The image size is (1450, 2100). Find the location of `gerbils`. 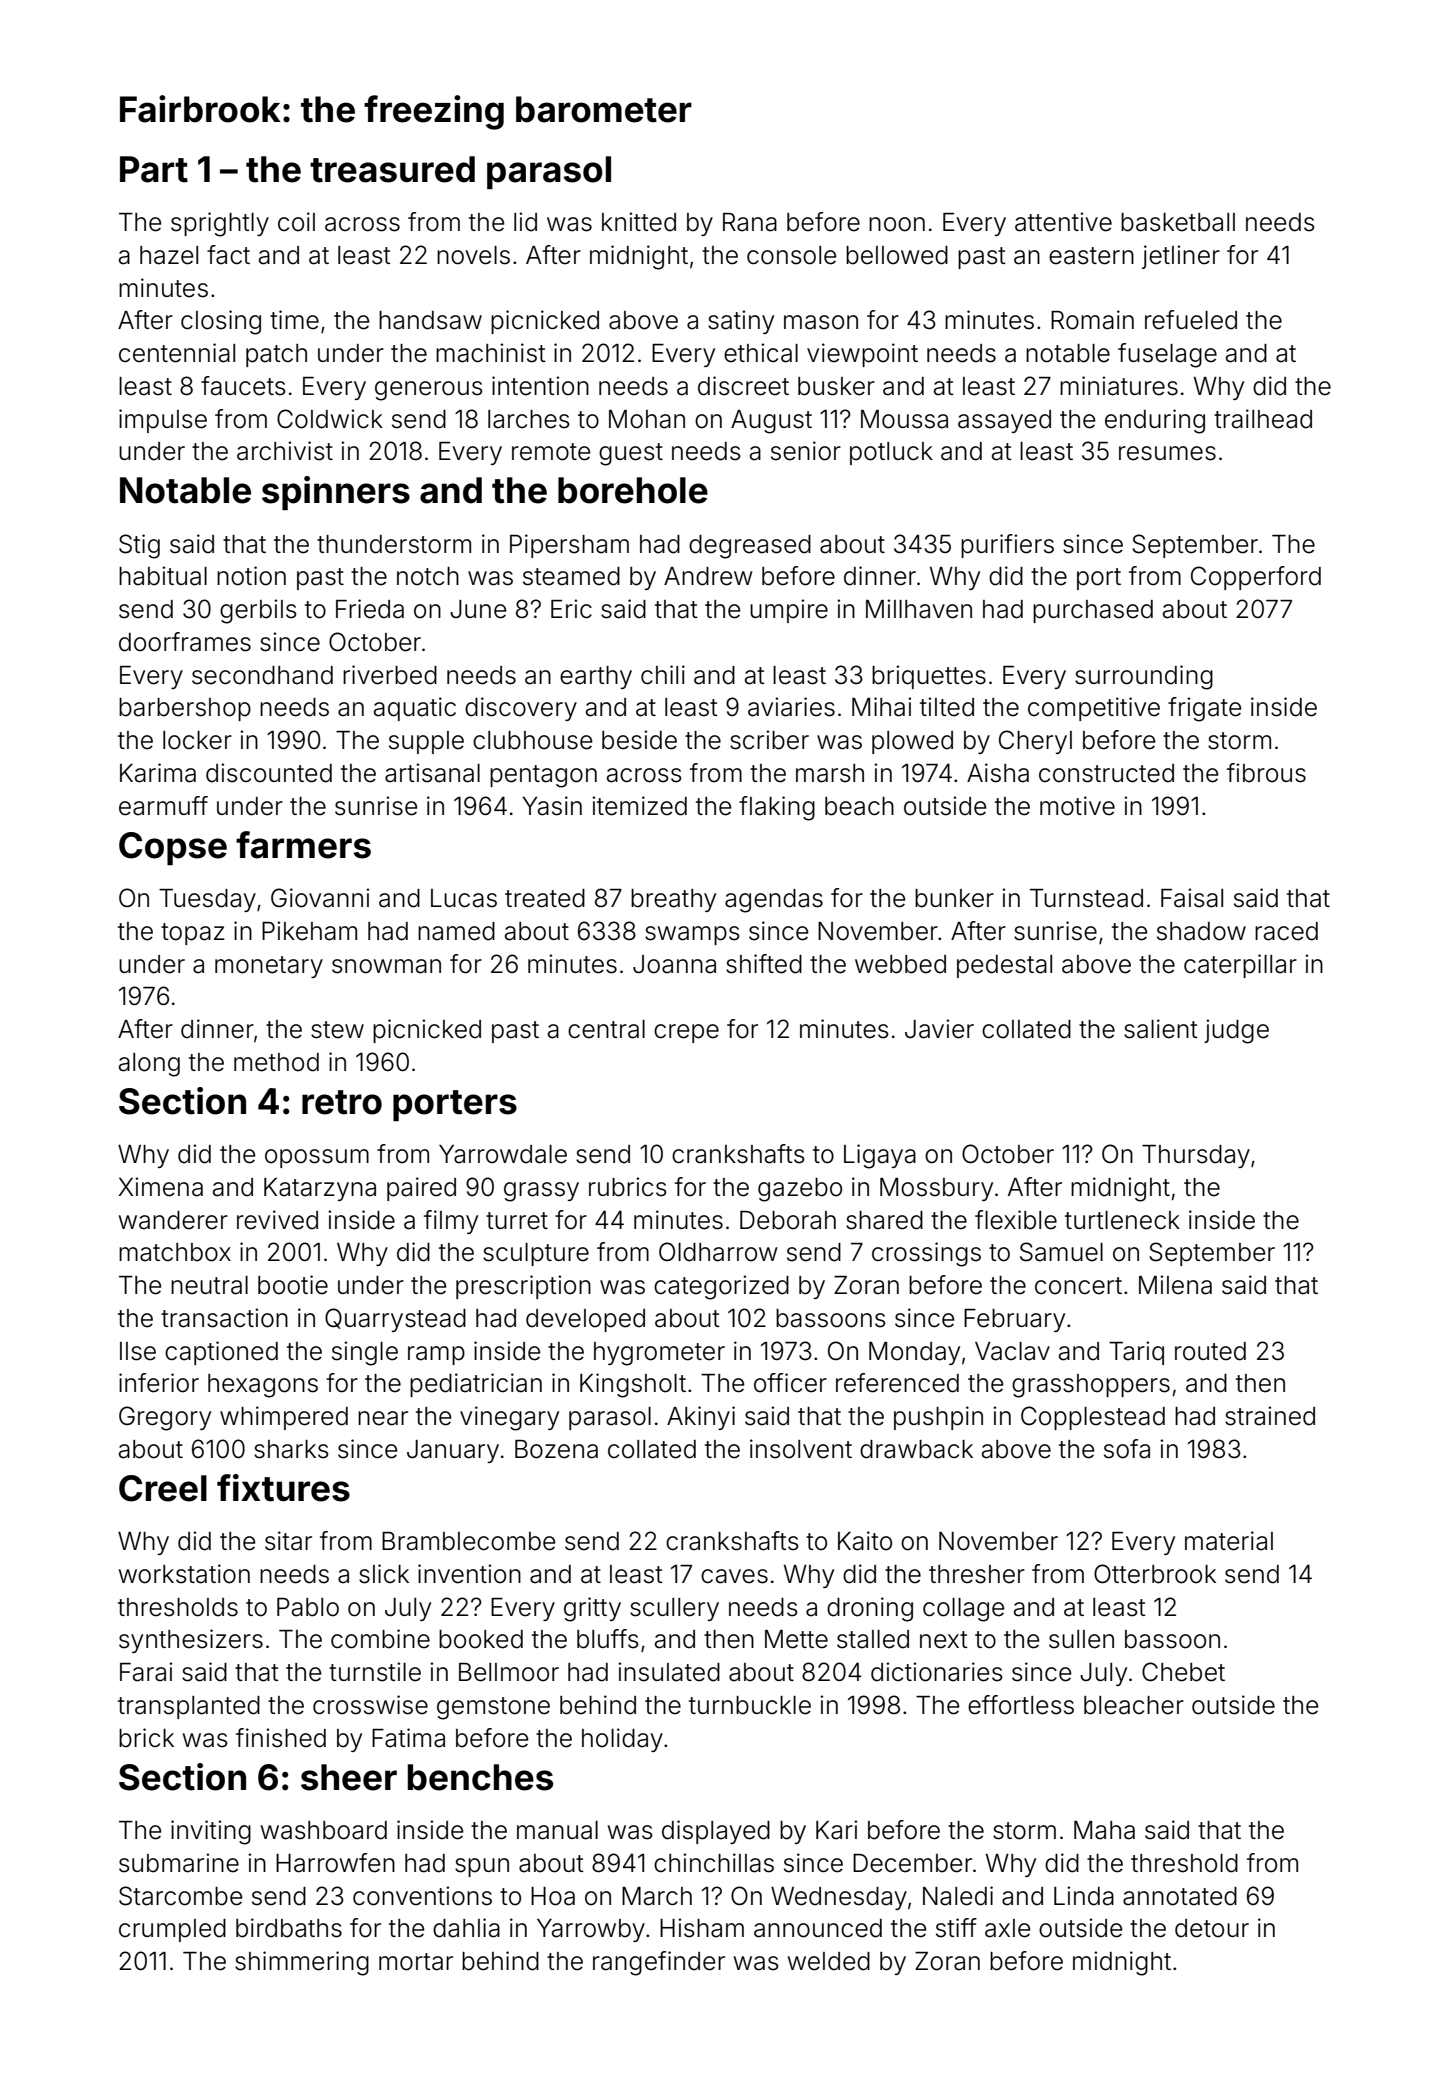

gerbils is located at coordinates (258, 611).
